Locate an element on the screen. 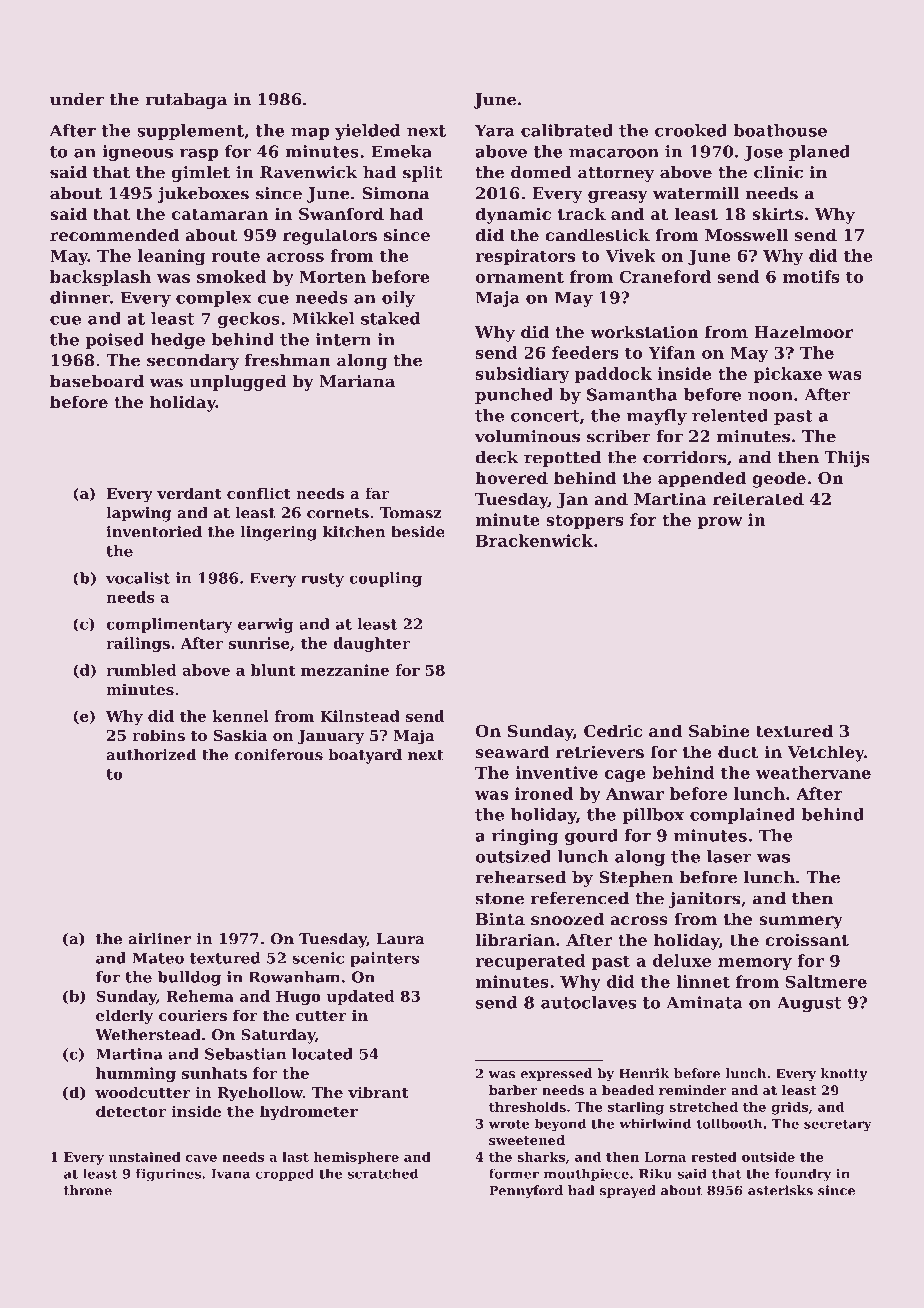  relented is located at coordinates (730, 415).
